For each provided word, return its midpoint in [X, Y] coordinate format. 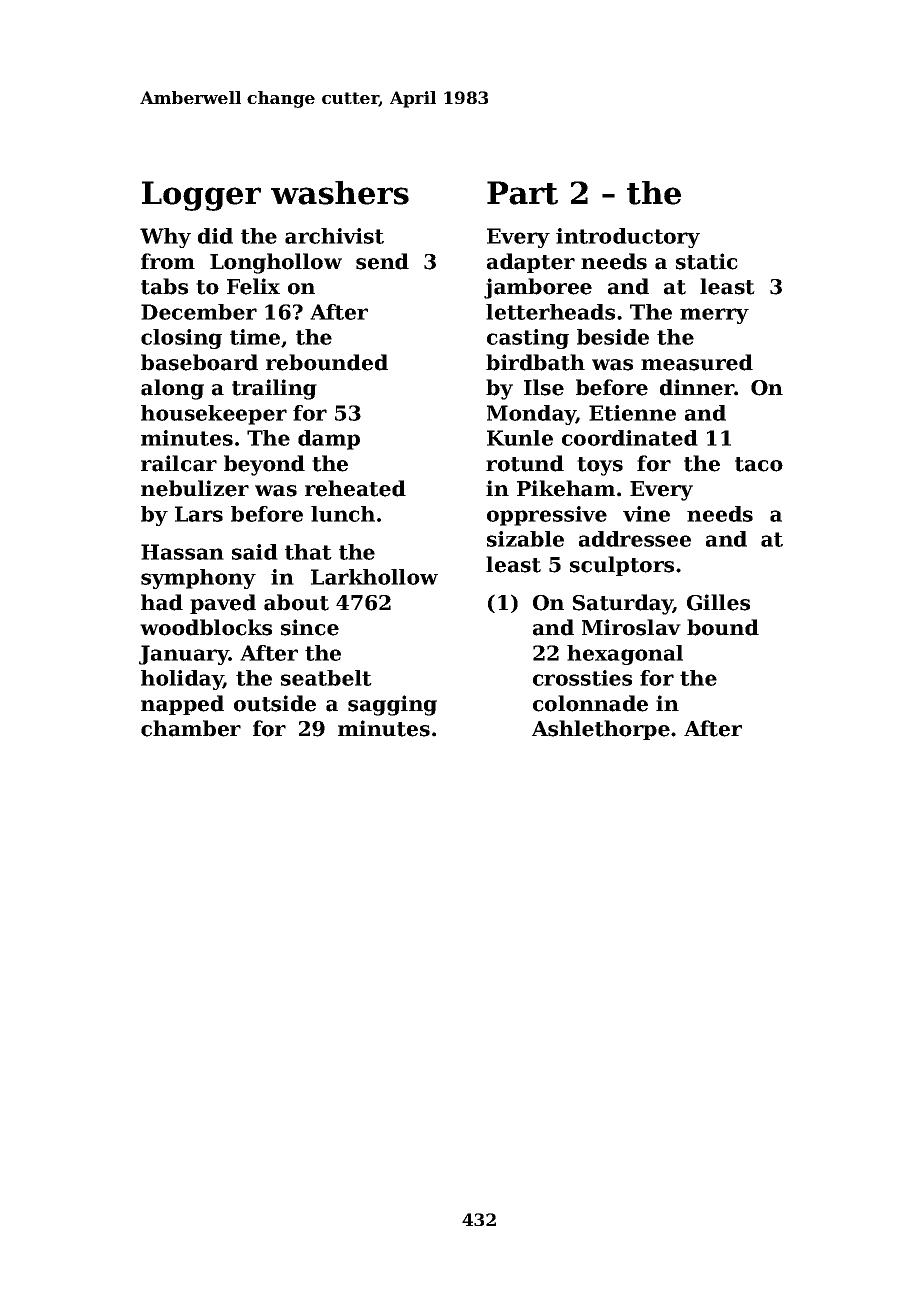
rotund [525, 463]
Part [522, 193]
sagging [392, 705]
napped [182, 705]
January [184, 655]
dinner [697, 387]
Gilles [718, 602]
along [172, 389]
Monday [531, 415]
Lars [199, 514]
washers [340, 193]
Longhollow [276, 263]
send [382, 261]
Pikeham [566, 488]
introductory [628, 238]
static [707, 261]
